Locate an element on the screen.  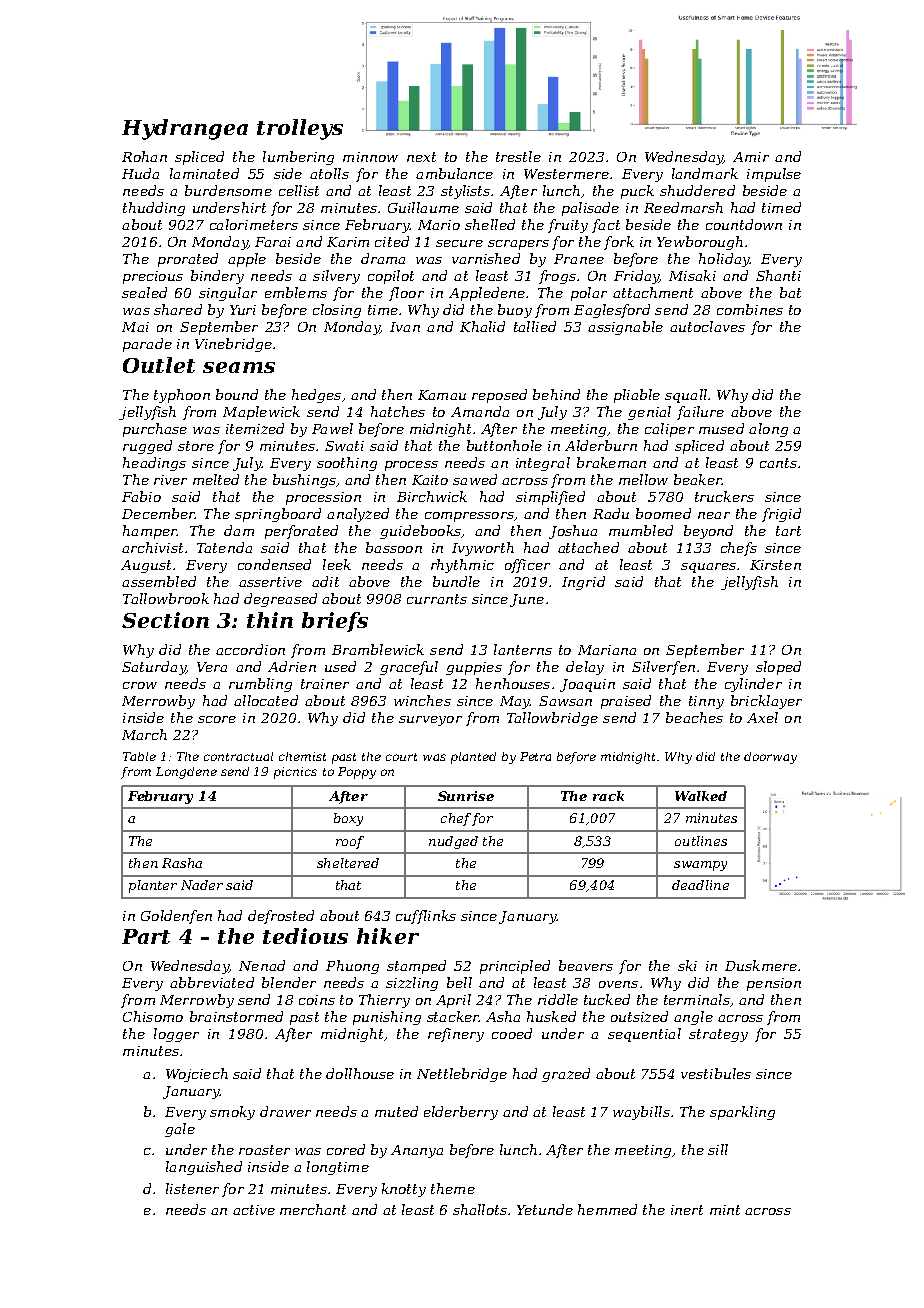
mumbled is located at coordinates (641, 530).
